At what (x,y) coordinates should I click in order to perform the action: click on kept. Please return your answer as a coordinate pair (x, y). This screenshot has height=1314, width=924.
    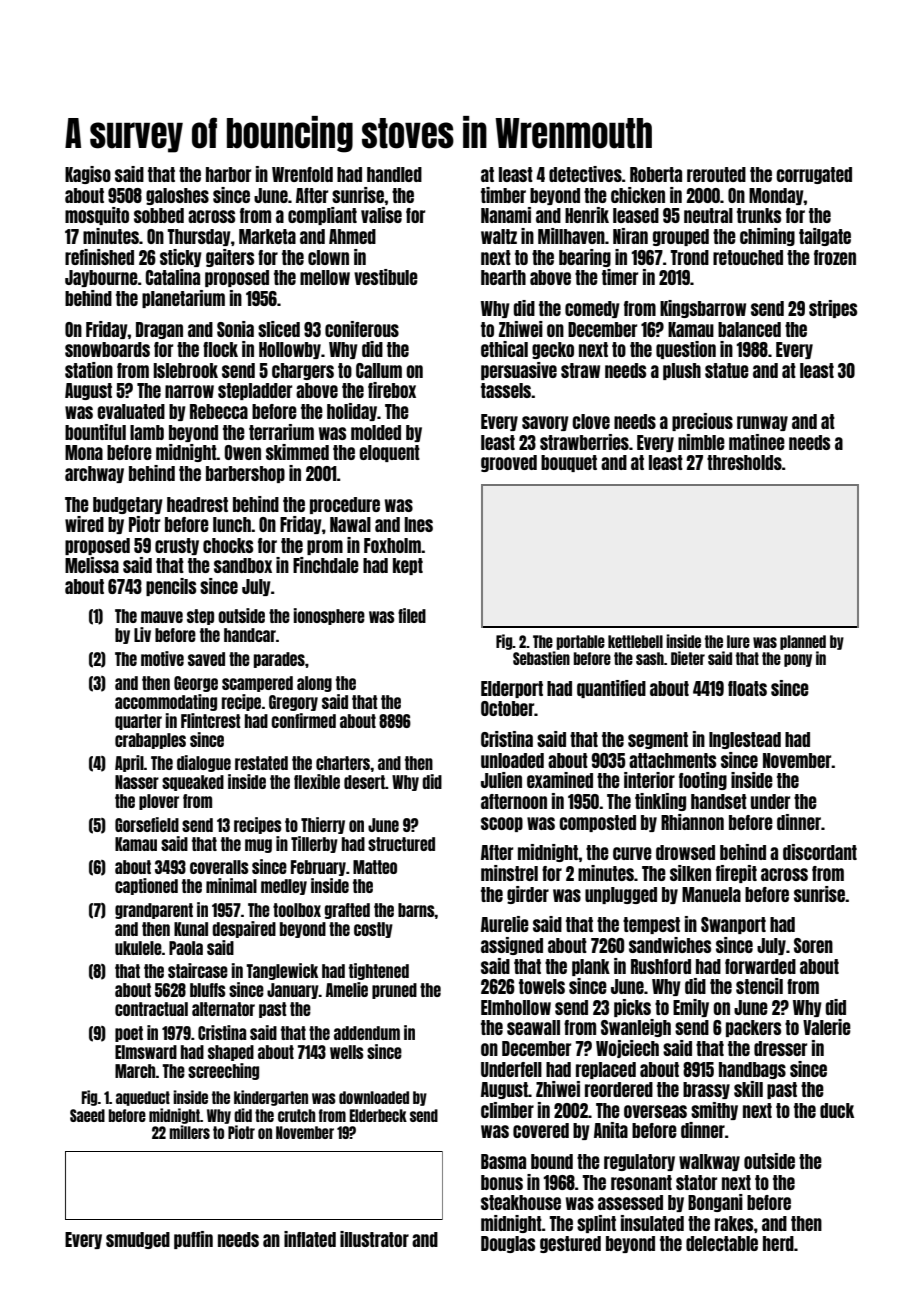
    Looking at the image, I should click on (408, 566).
